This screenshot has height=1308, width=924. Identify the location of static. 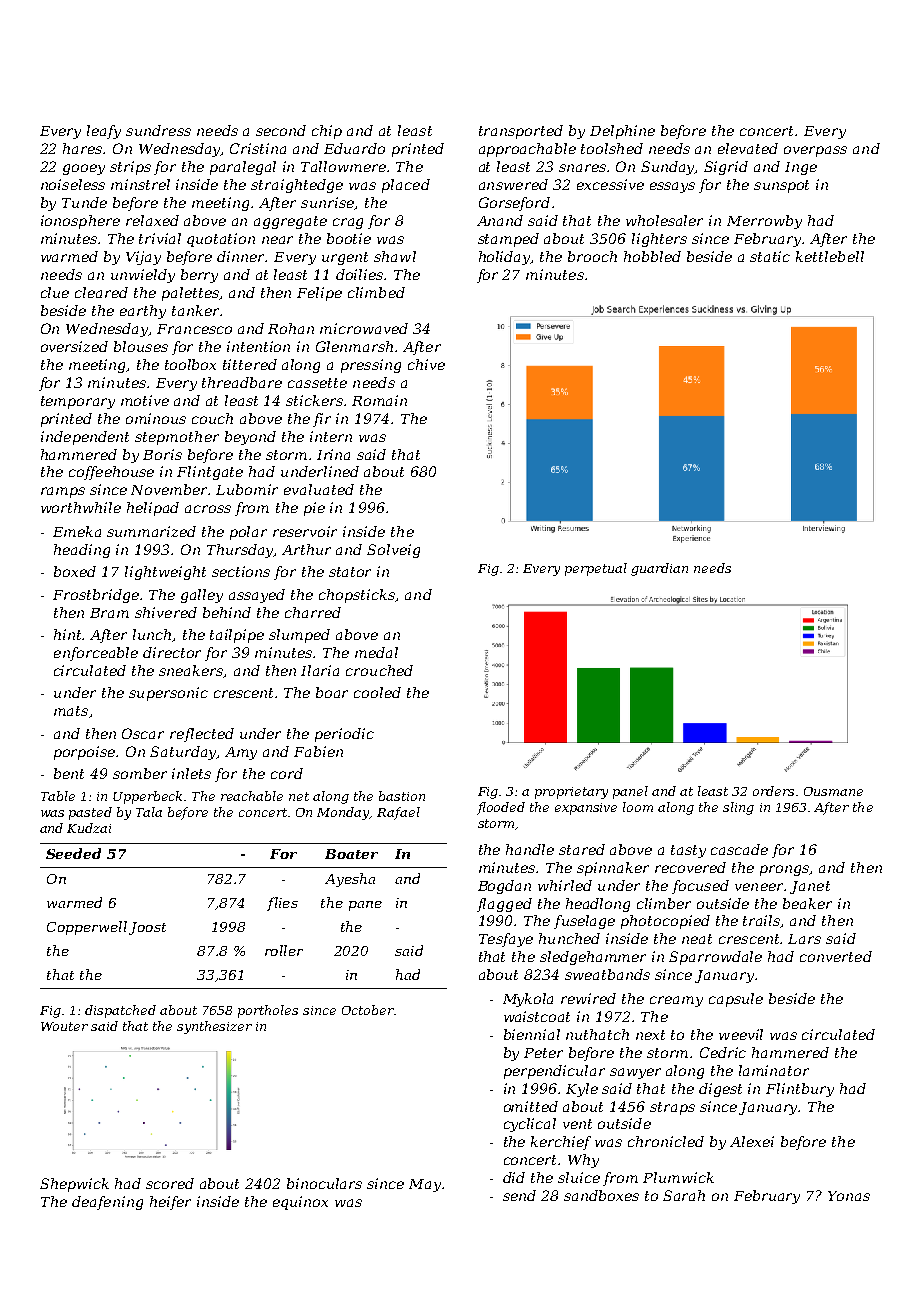
(770, 256).
